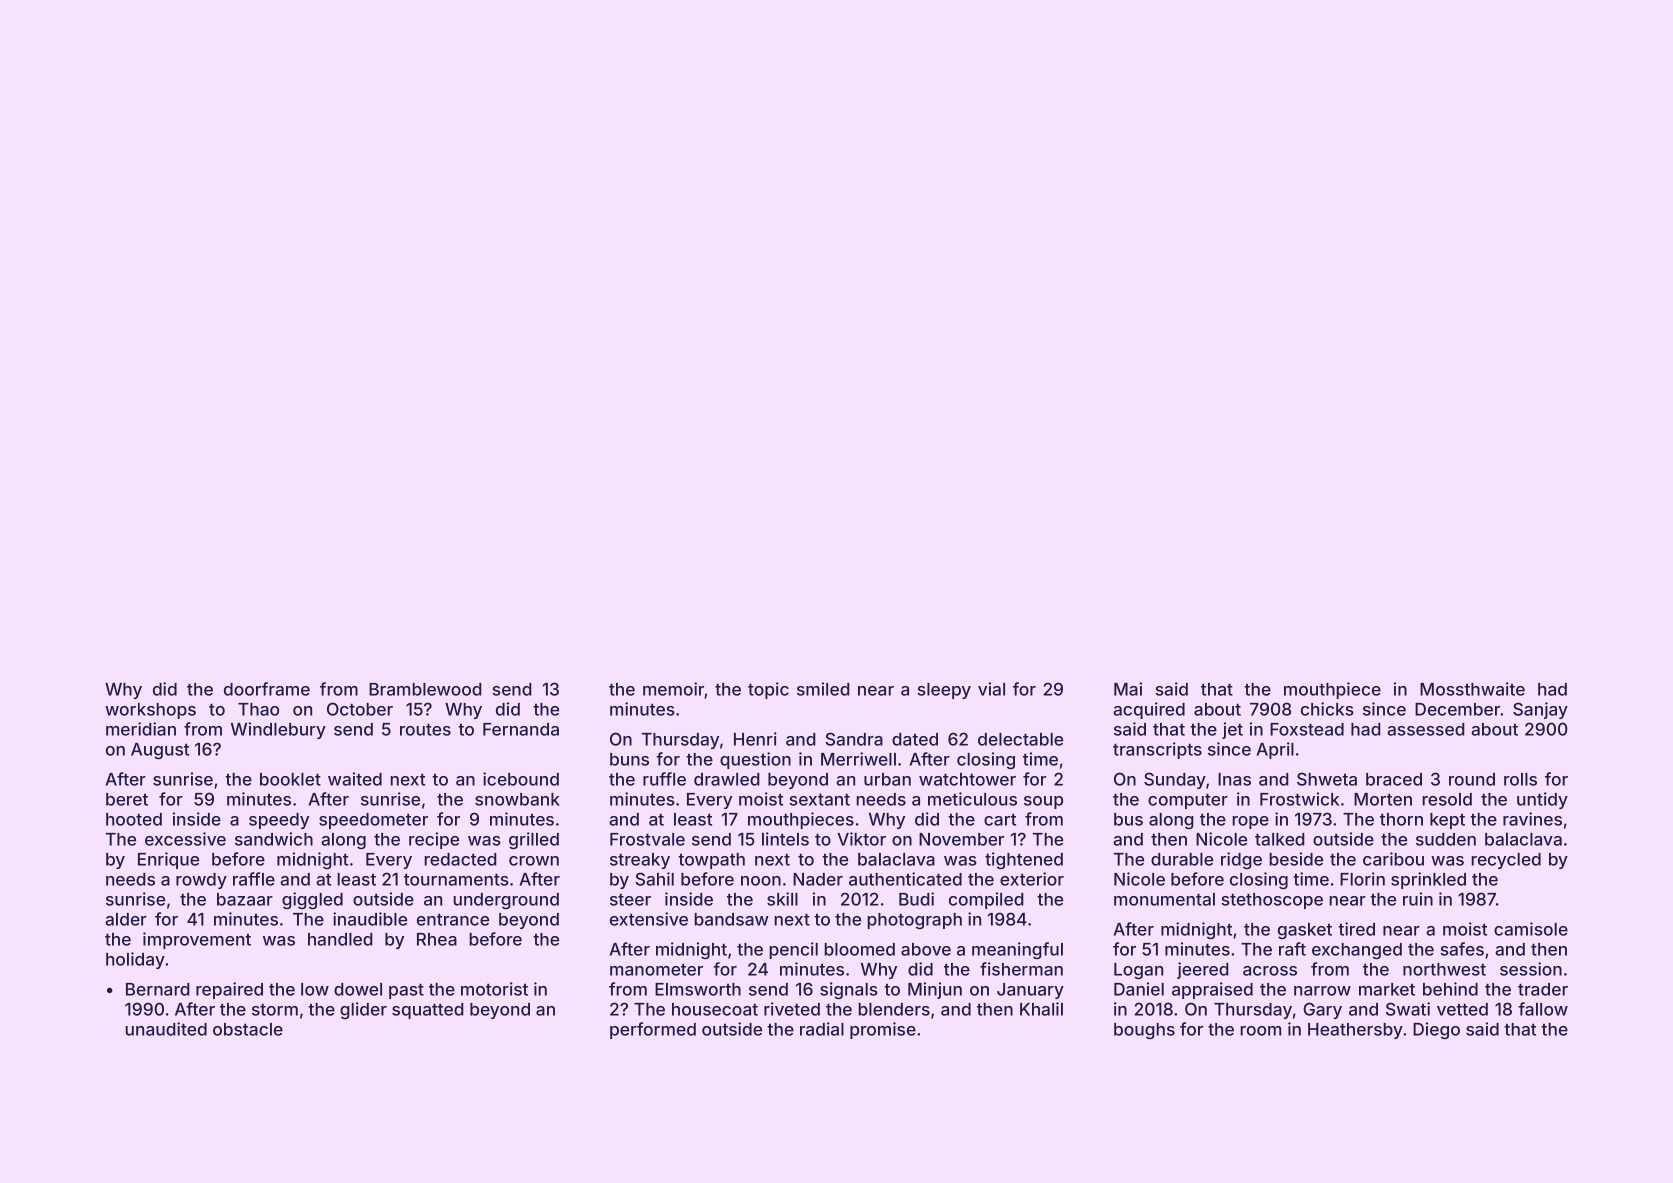 This image has height=1183, width=1673. Describe the element at coordinates (1472, 689) in the image. I see `Mossthwaite` at that location.
